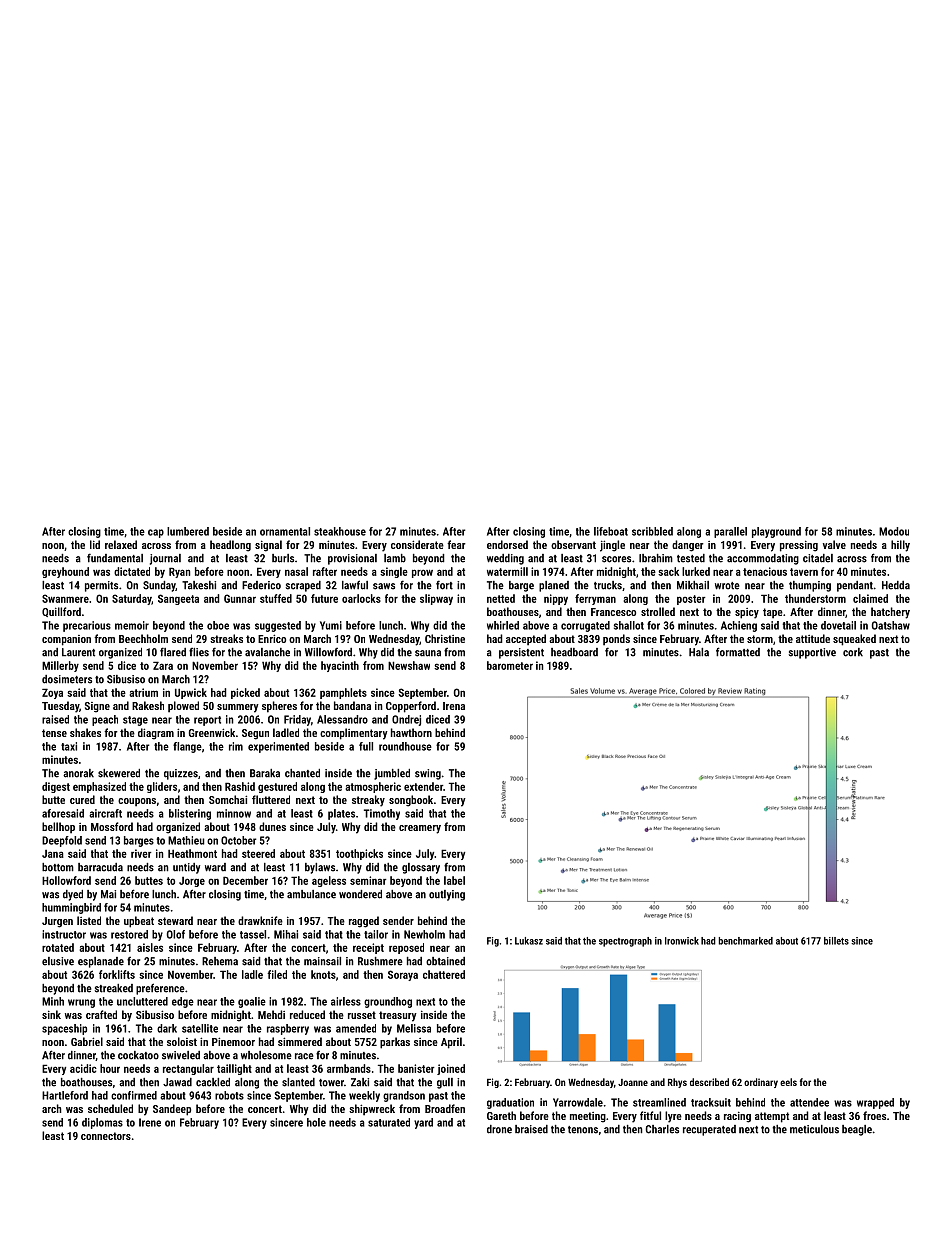  I want to click on Gunnar, so click(240, 598).
